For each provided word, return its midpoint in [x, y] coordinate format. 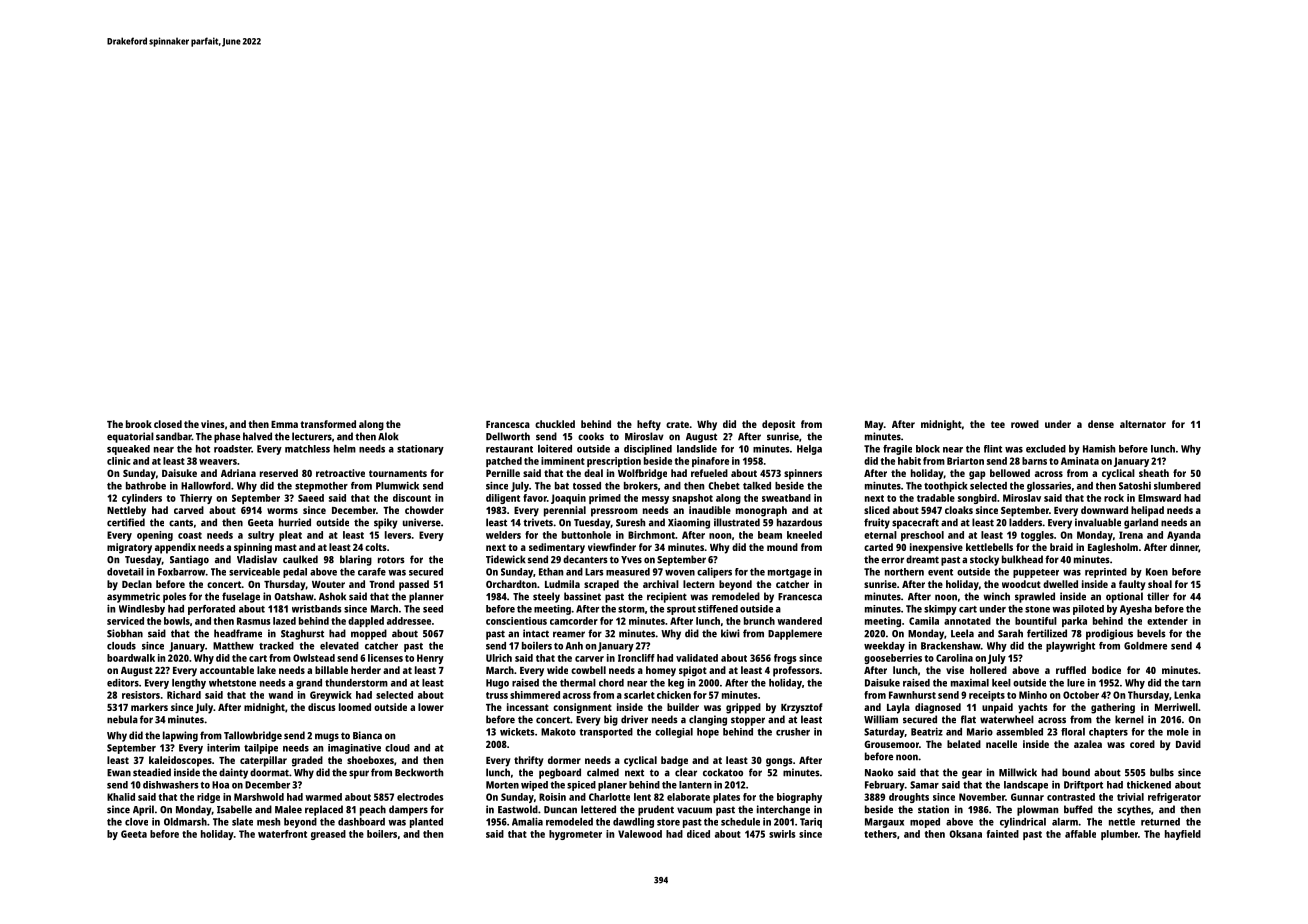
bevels [1151, 633]
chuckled [555, 424]
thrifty [529, 761]
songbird [977, 499]
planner [426, 597]
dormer [564, 760]
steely [546, 597]
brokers [641, 486]
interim [223, 747]
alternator [1143, 424]
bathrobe [146, 486]
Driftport [1083, 786]
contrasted [1071, 797]
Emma [284, 424]
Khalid [121, 797]
